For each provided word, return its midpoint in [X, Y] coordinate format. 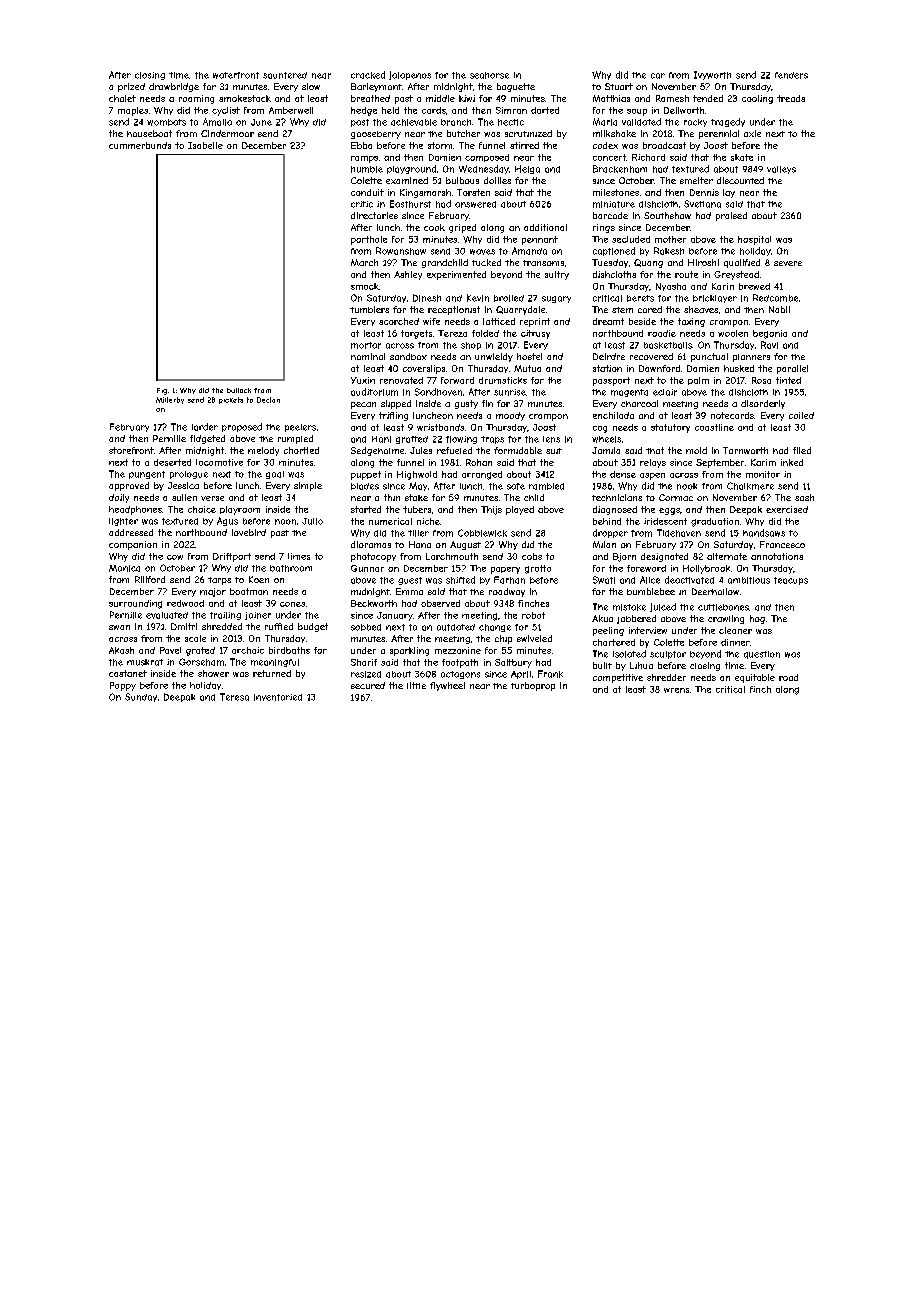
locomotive [219, 462]
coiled [801, 415]
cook [434, 227]
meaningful [275, 663]
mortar [366, 345]
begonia [770, 334]
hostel [529, 356]
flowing [461, 440]
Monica [124, 568]
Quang [648, 263]
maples [133, 111]
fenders [791, 75]
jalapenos [410, 75]
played [520, 510]
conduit [367, 192]
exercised [787, 509]
